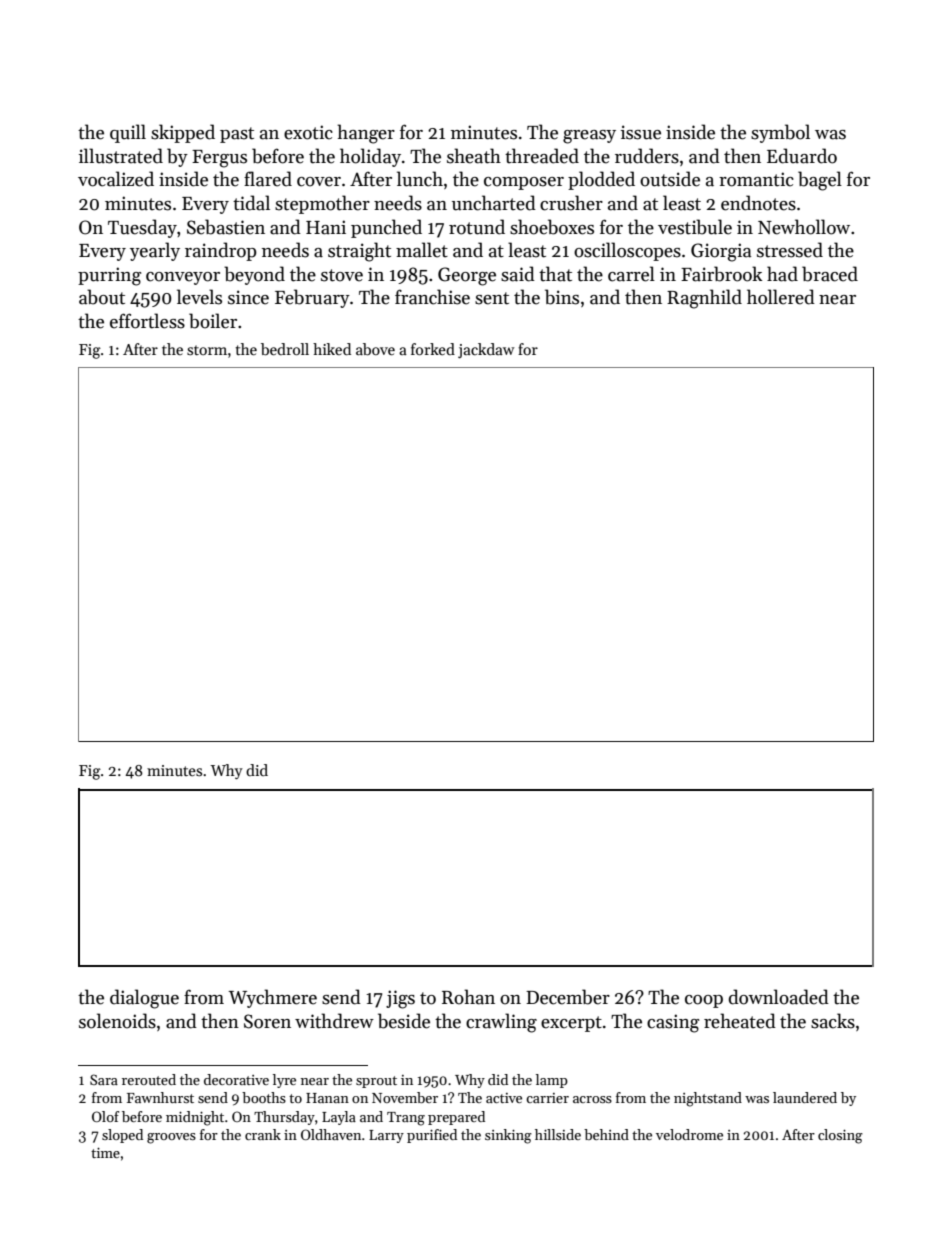 Image resolution: width=952 pixels, height=1233 pixels. I want to click on grooves, so click(171, 1138).
